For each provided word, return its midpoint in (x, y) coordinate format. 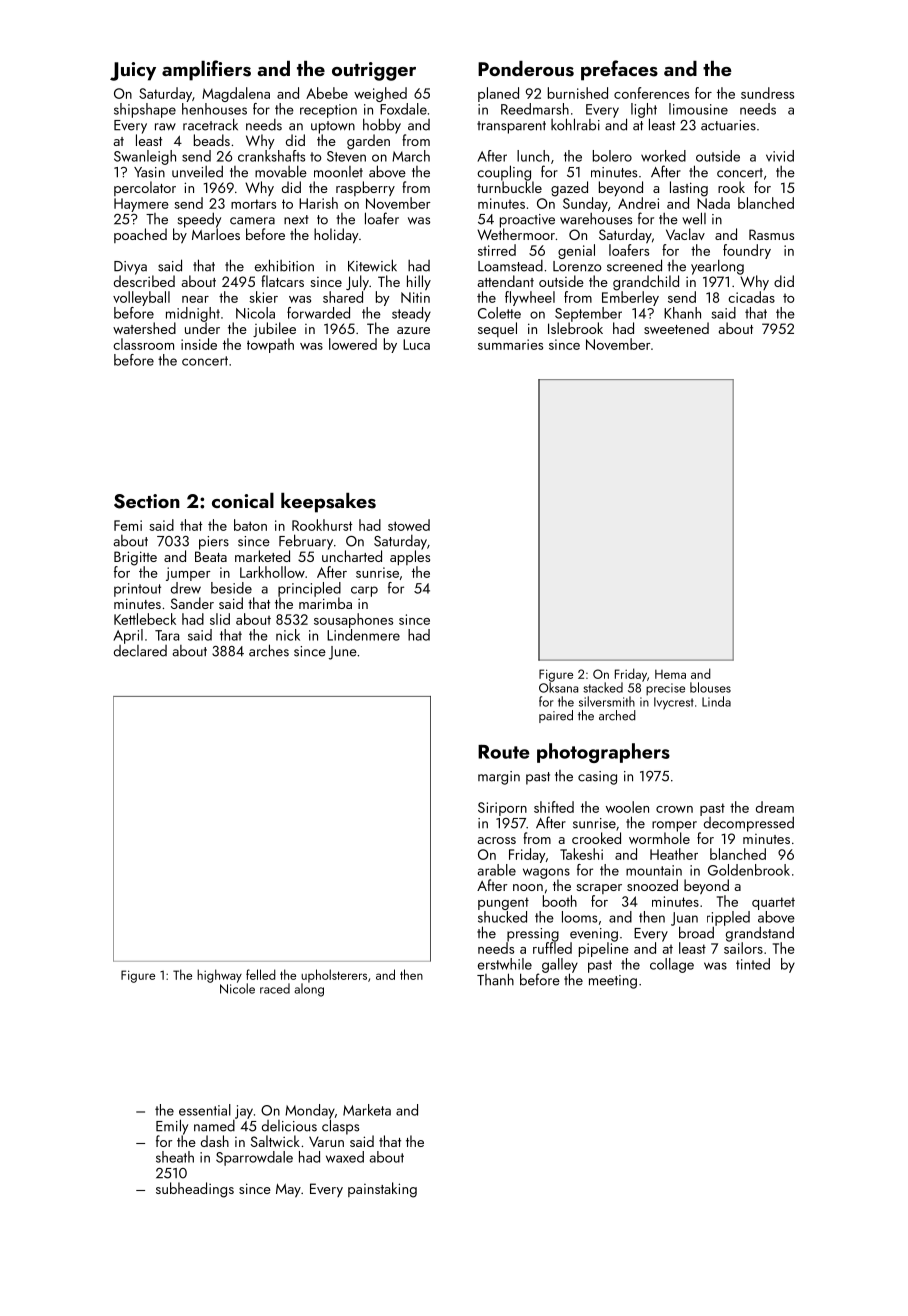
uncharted (352, 556)
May (288, 1190)
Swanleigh (145, 157)
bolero (612, 156)
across (497, 840)
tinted (753, 964)
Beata (211, 556)
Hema (670, 674)
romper (674, 826)
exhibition (284, 265)
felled (261, 974)
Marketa (367, 1110)
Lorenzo (577, 266)
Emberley (630, 298)
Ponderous (526, 69)
